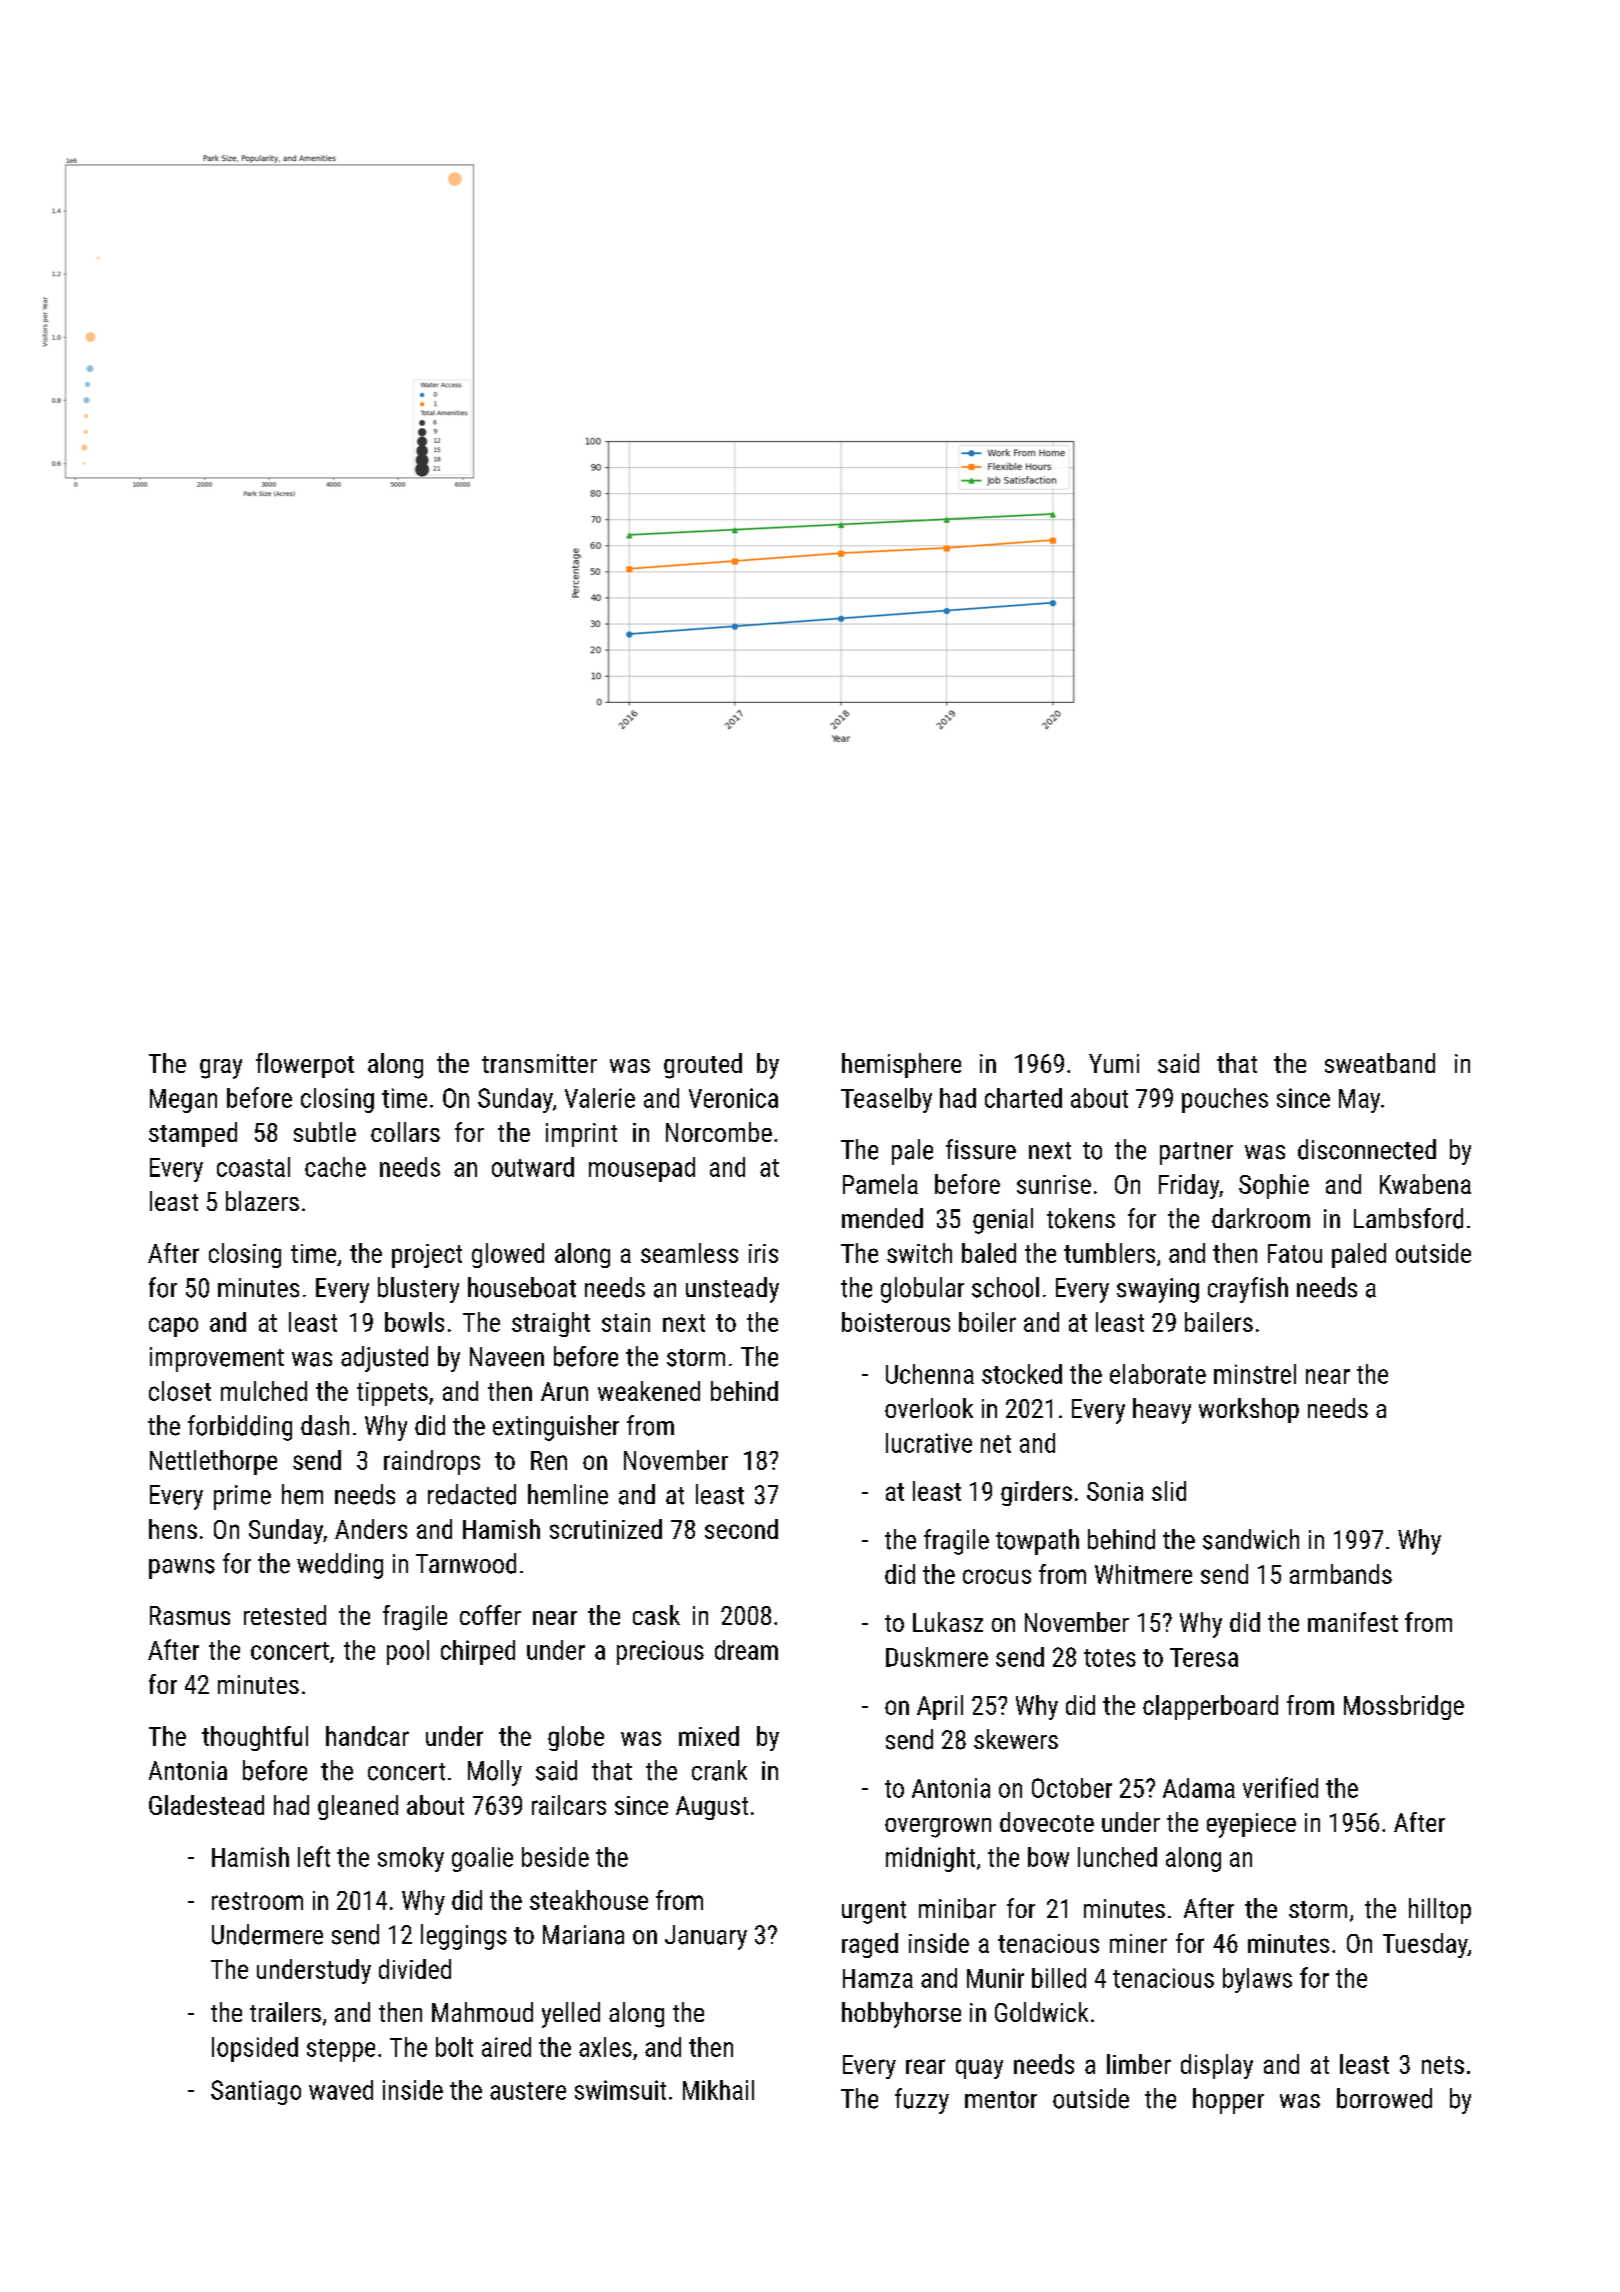 This document has width=1620, height=2292. I want to click on sweatband, so click(1380, 1063).
